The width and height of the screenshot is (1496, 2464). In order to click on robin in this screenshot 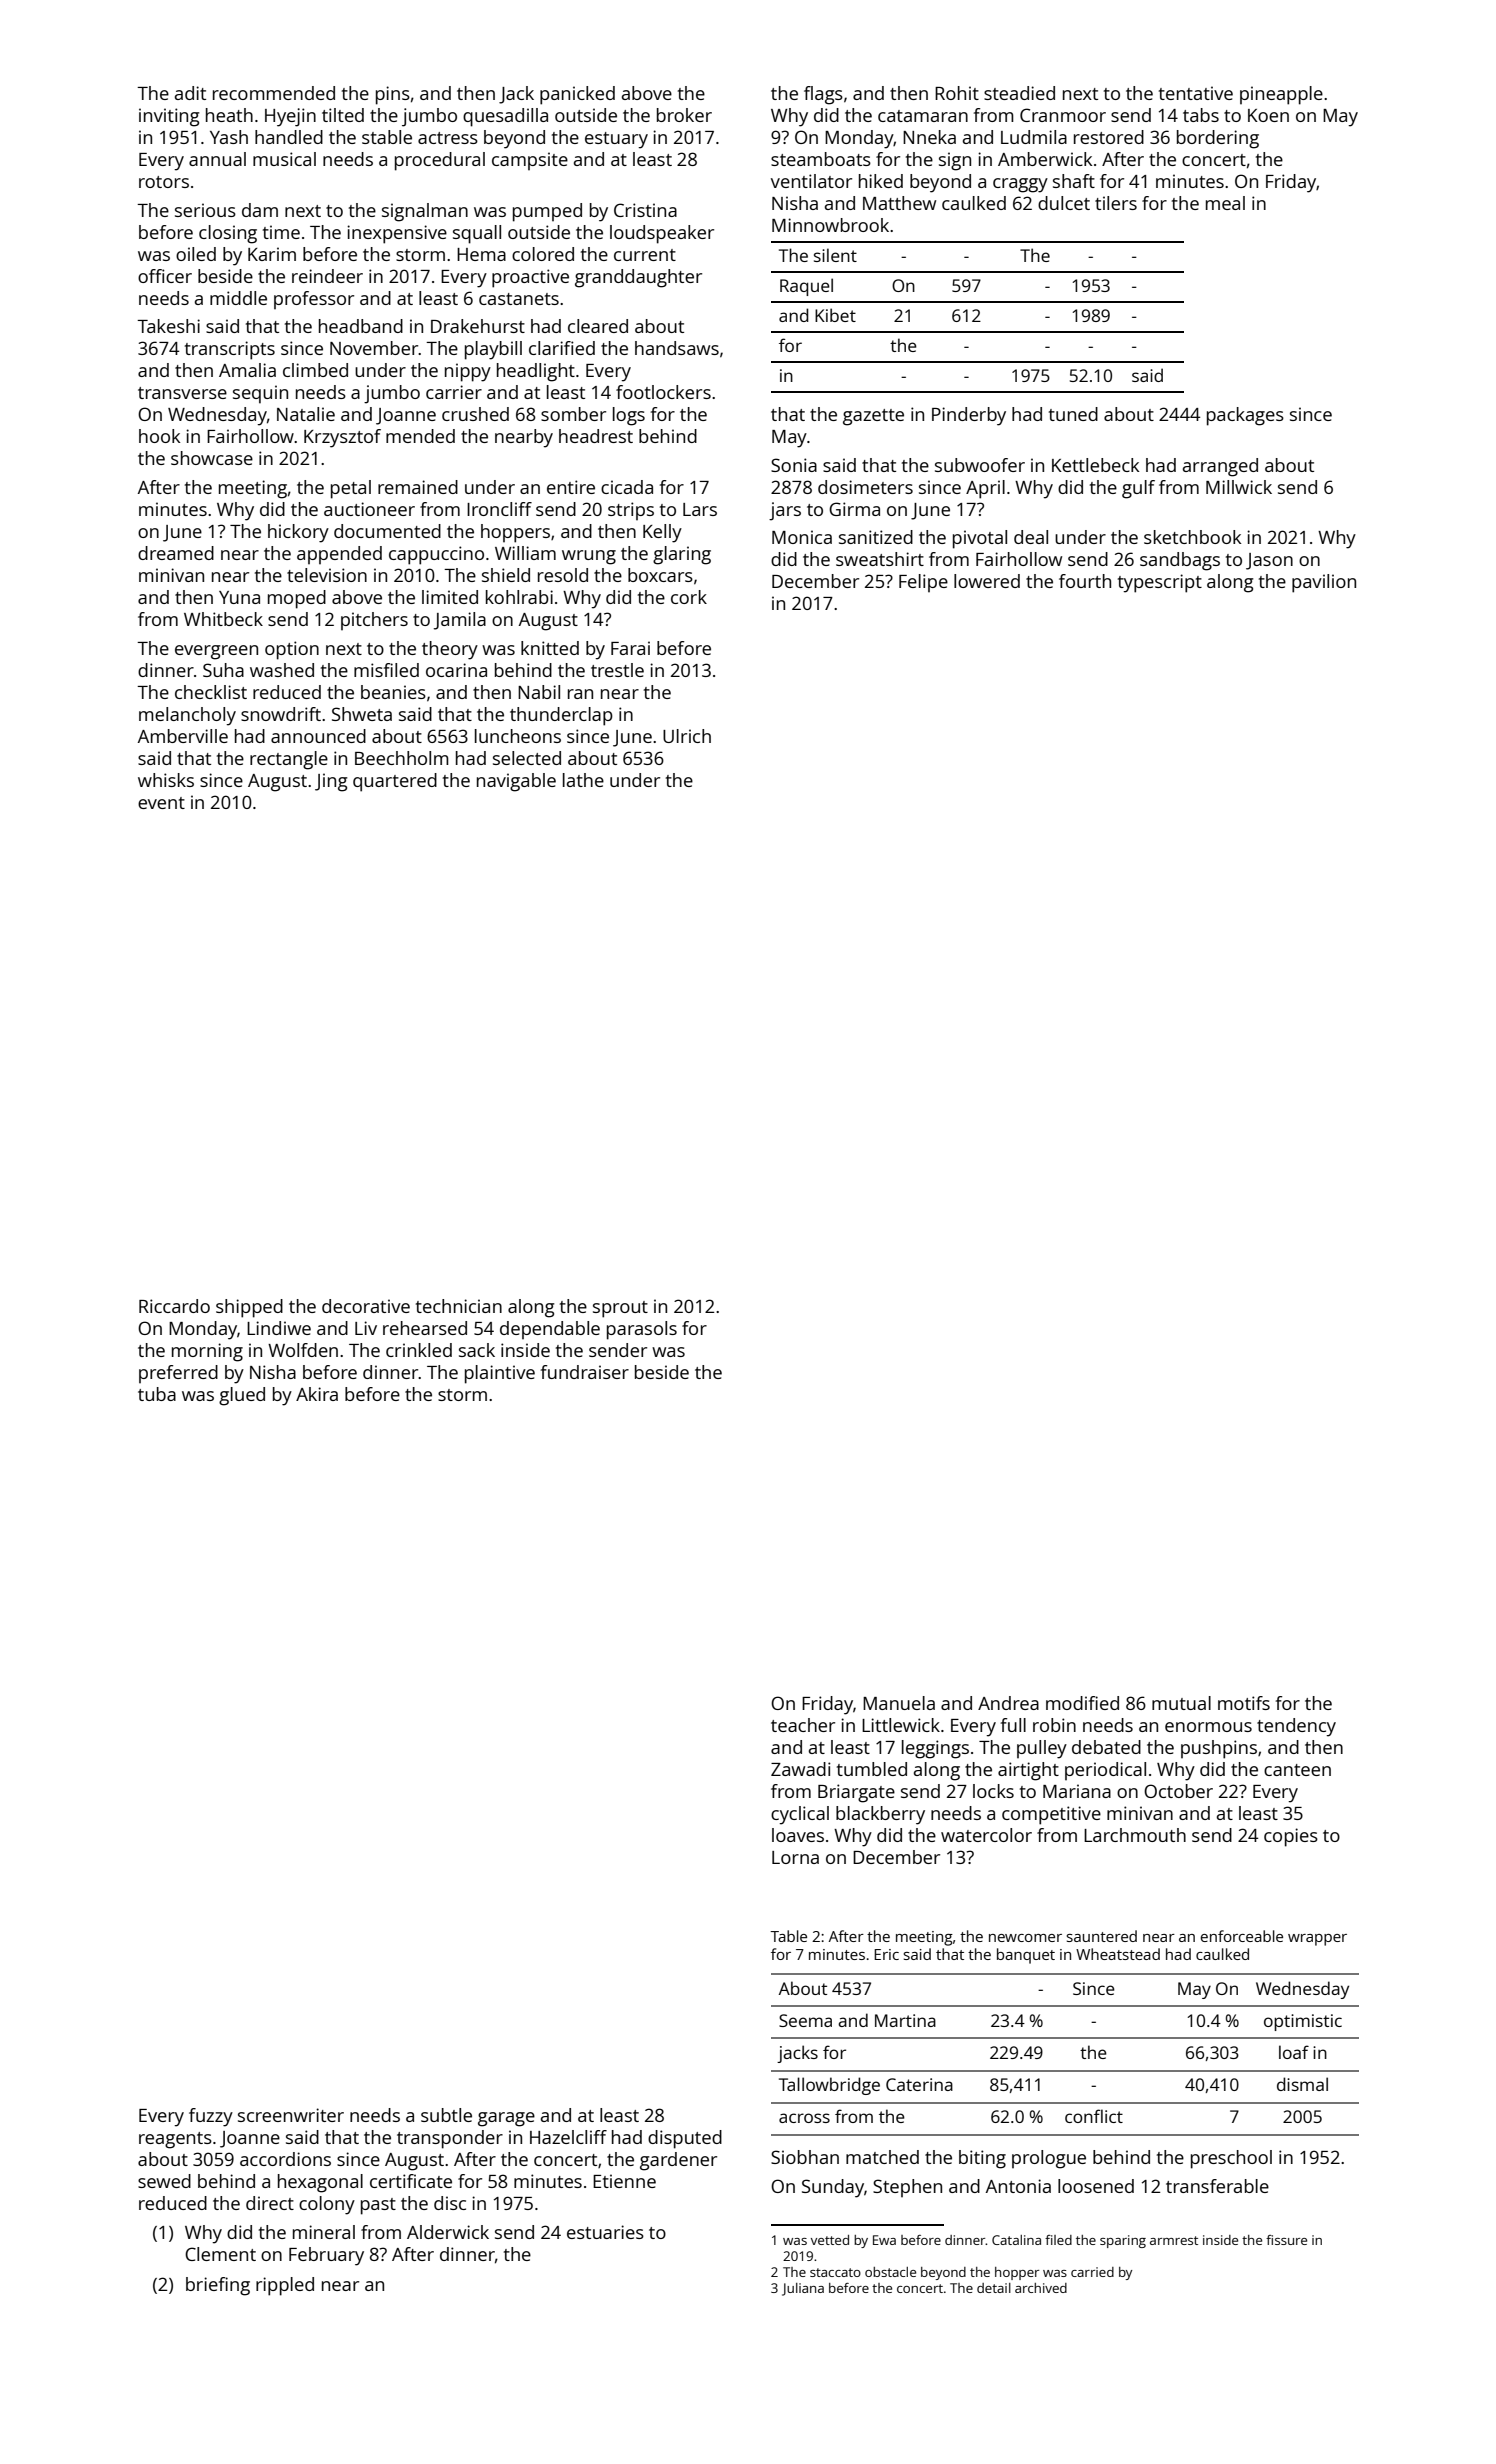, I will do `click(1054, 1725)`.
